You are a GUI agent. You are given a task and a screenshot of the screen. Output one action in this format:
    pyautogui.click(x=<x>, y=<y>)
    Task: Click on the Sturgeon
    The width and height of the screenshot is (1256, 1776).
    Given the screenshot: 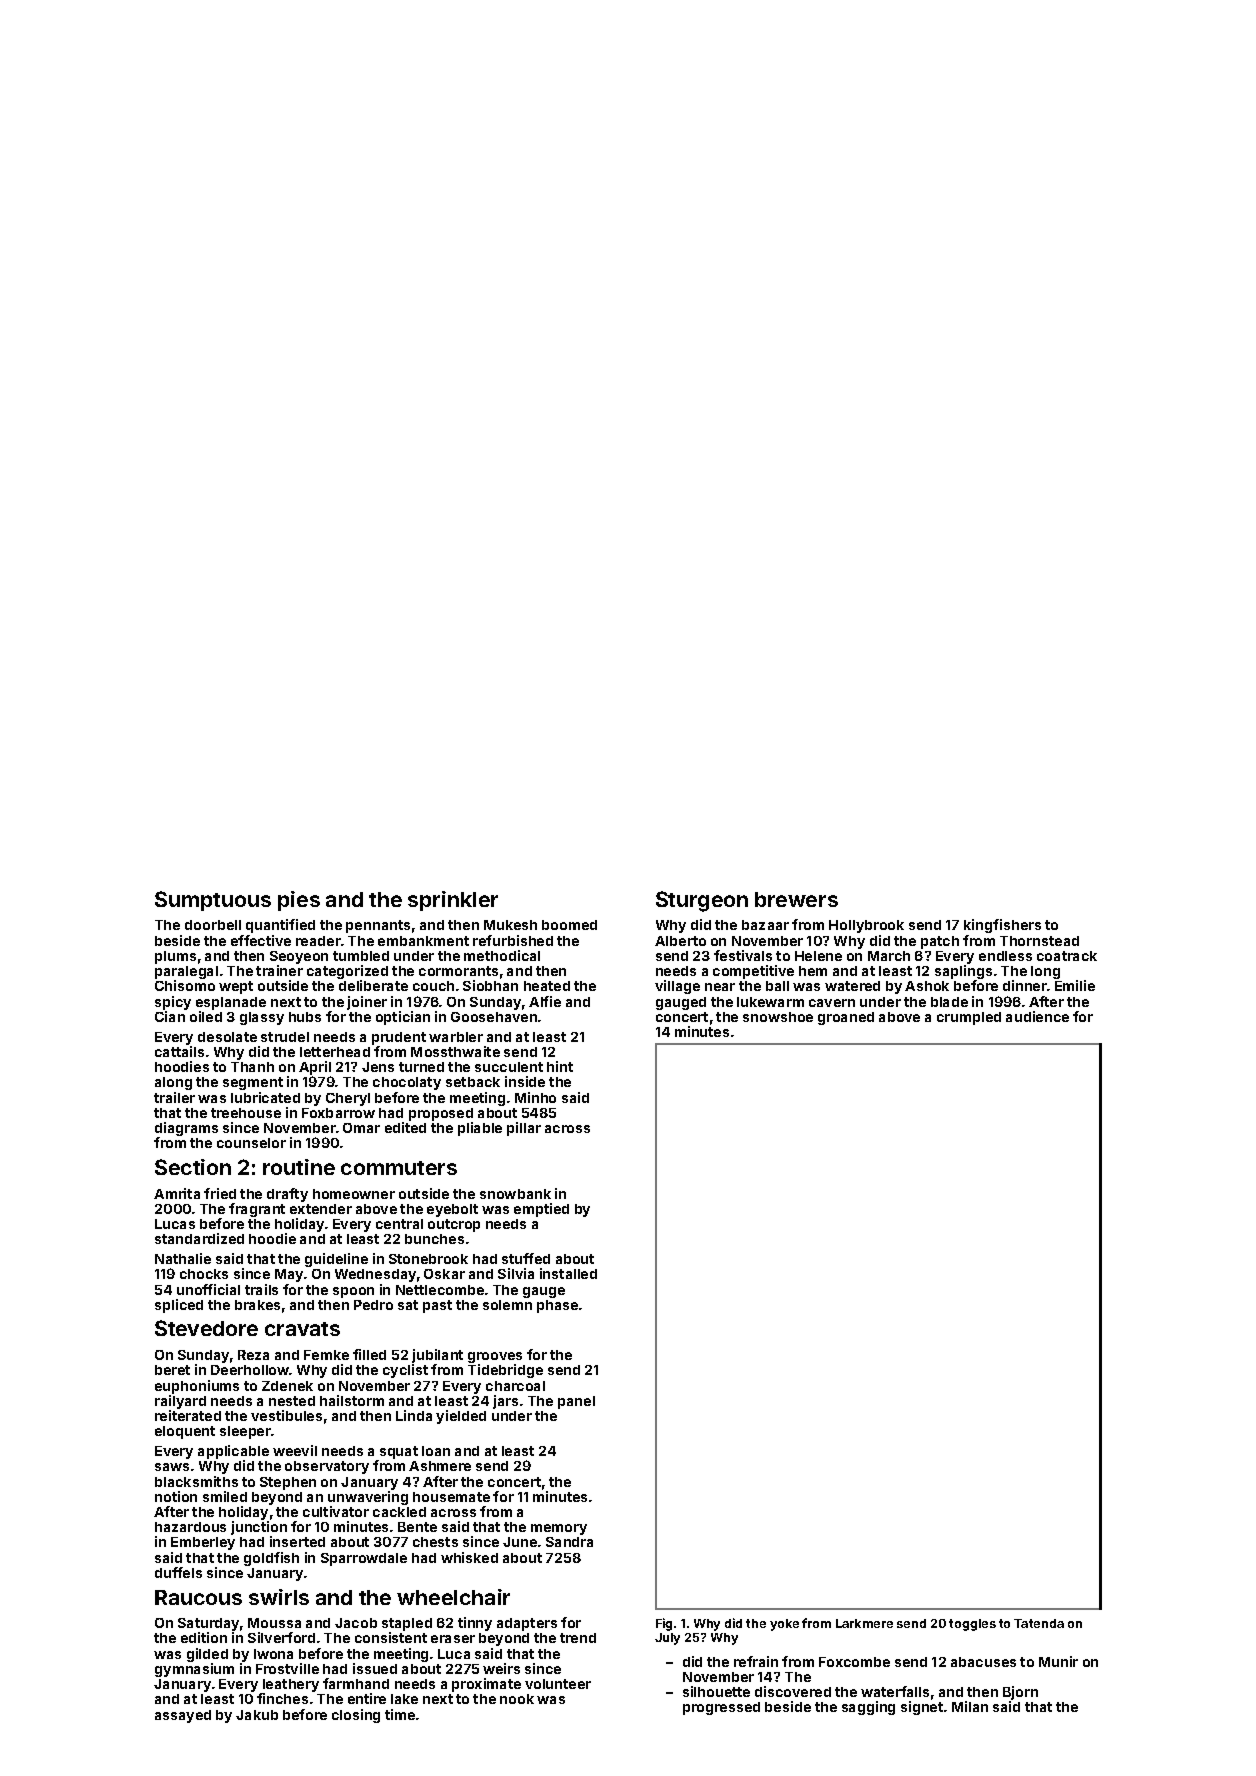 What is the action you would take?
    pyautogui.click(x=702, y=901)
